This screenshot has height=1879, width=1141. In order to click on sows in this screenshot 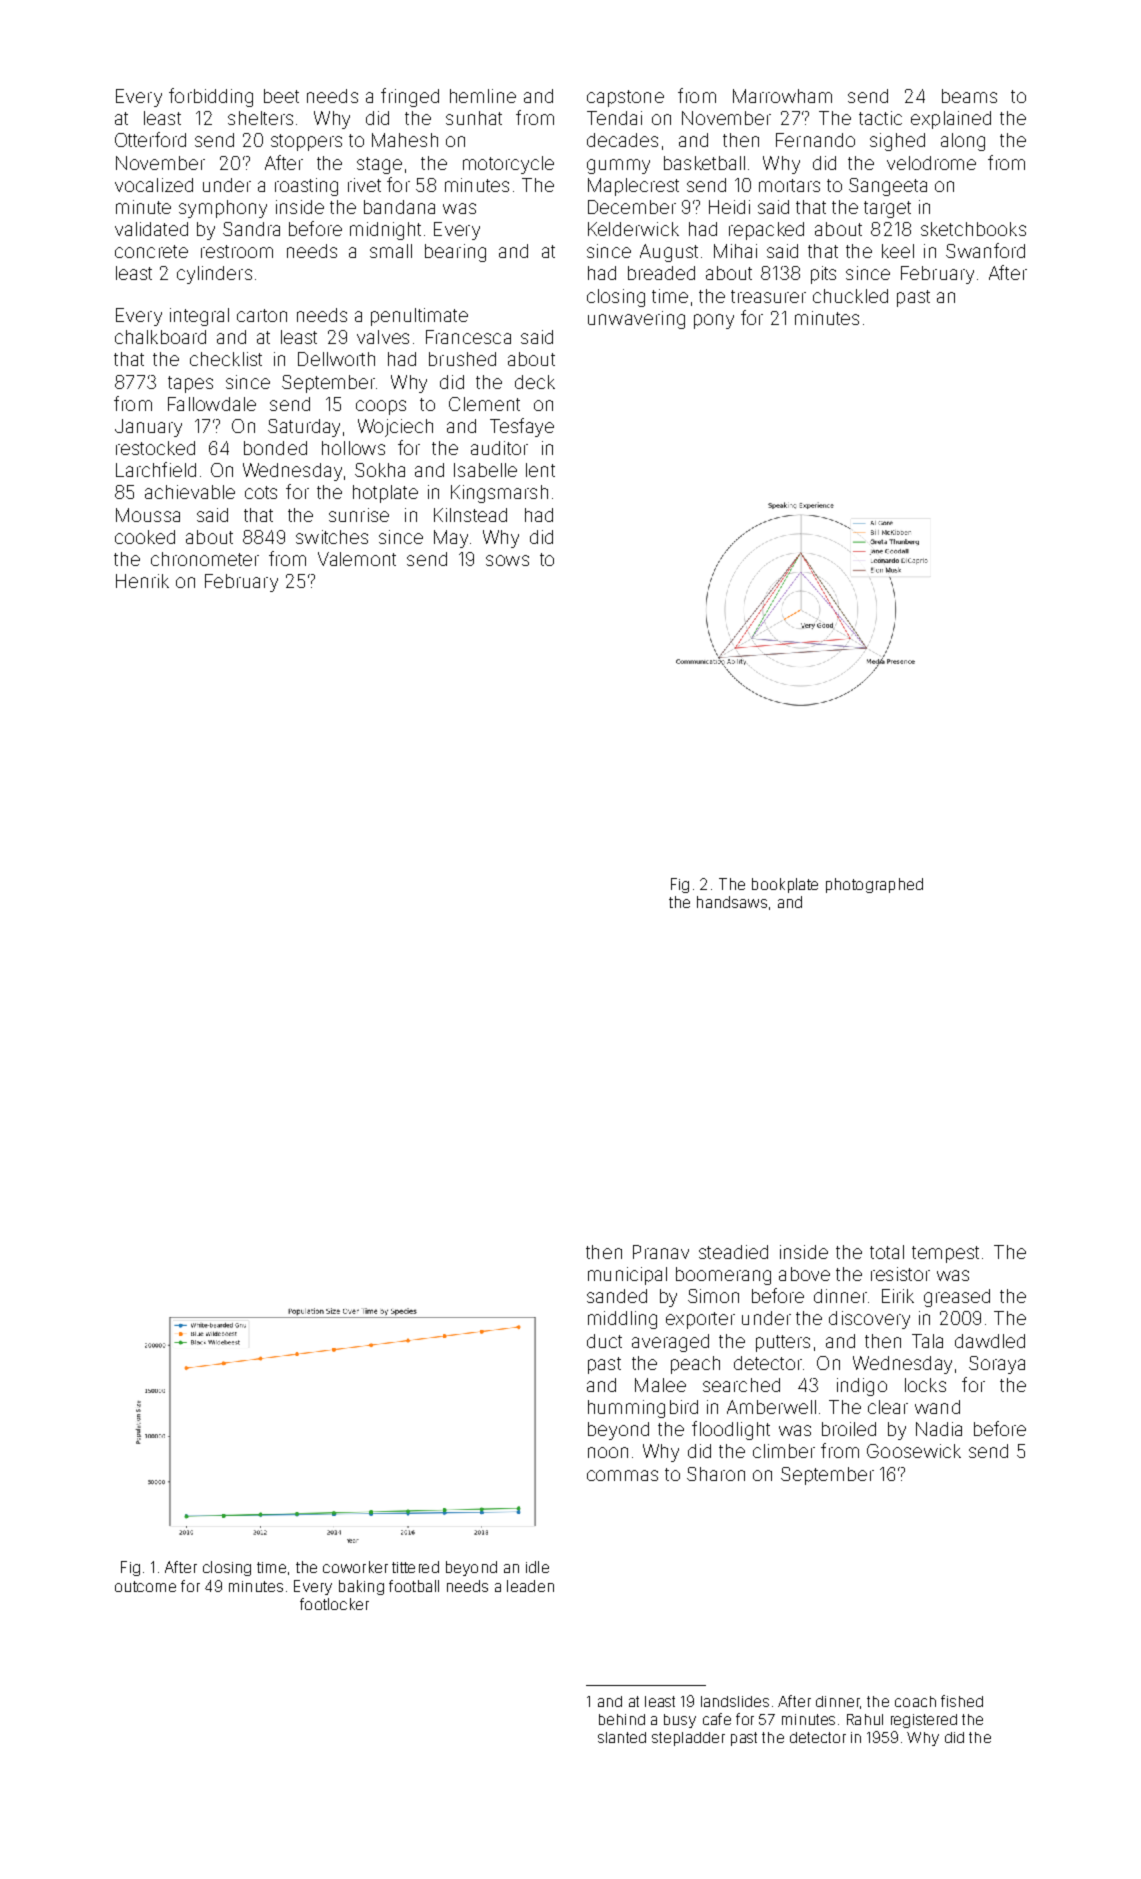, I will do `click(507, 560)`.
